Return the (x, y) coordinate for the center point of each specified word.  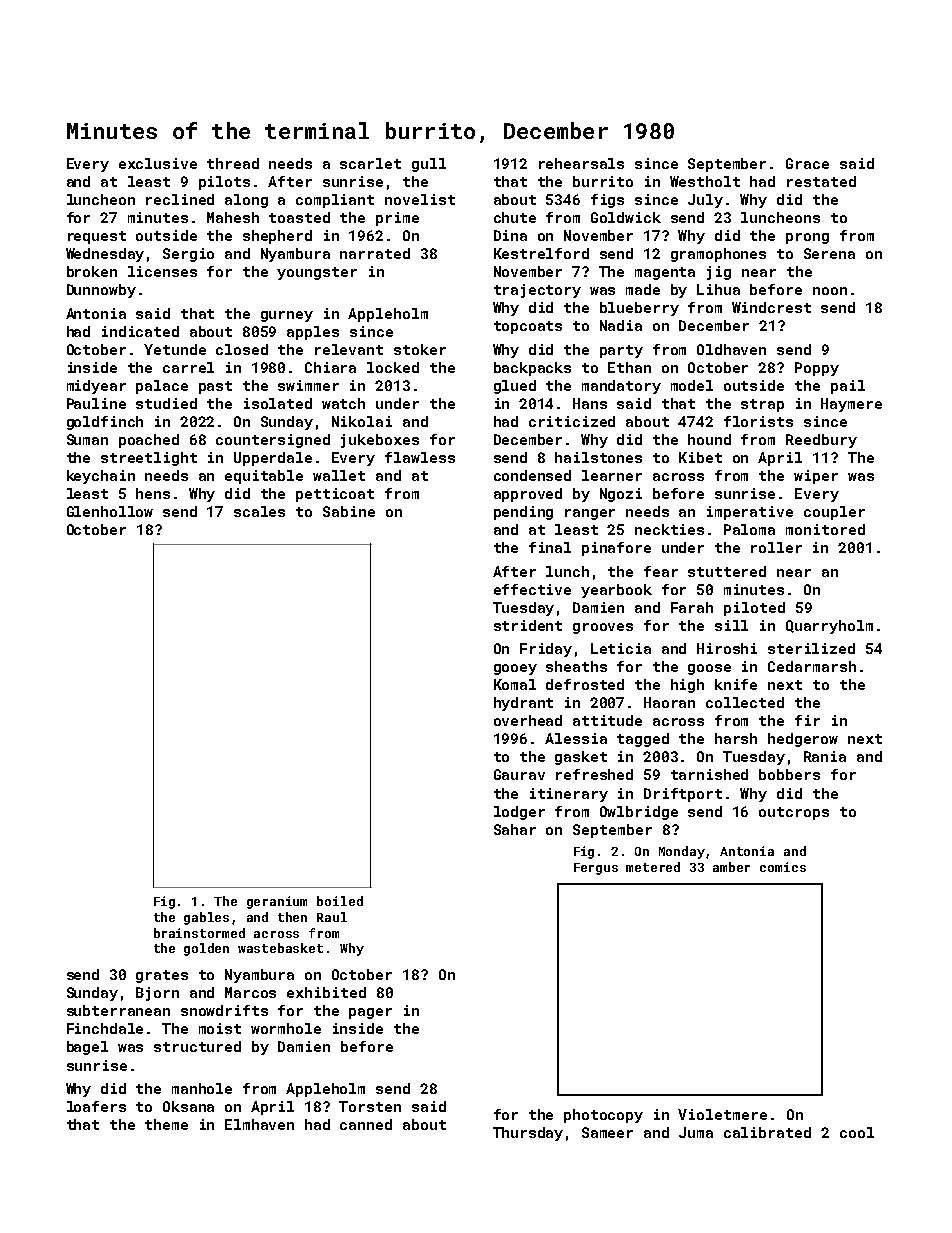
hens (153, 493)
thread (233, 163)
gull (429, 165)
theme (166, 1124)
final (550, 547)
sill (731, 625)
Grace (807, 163)
